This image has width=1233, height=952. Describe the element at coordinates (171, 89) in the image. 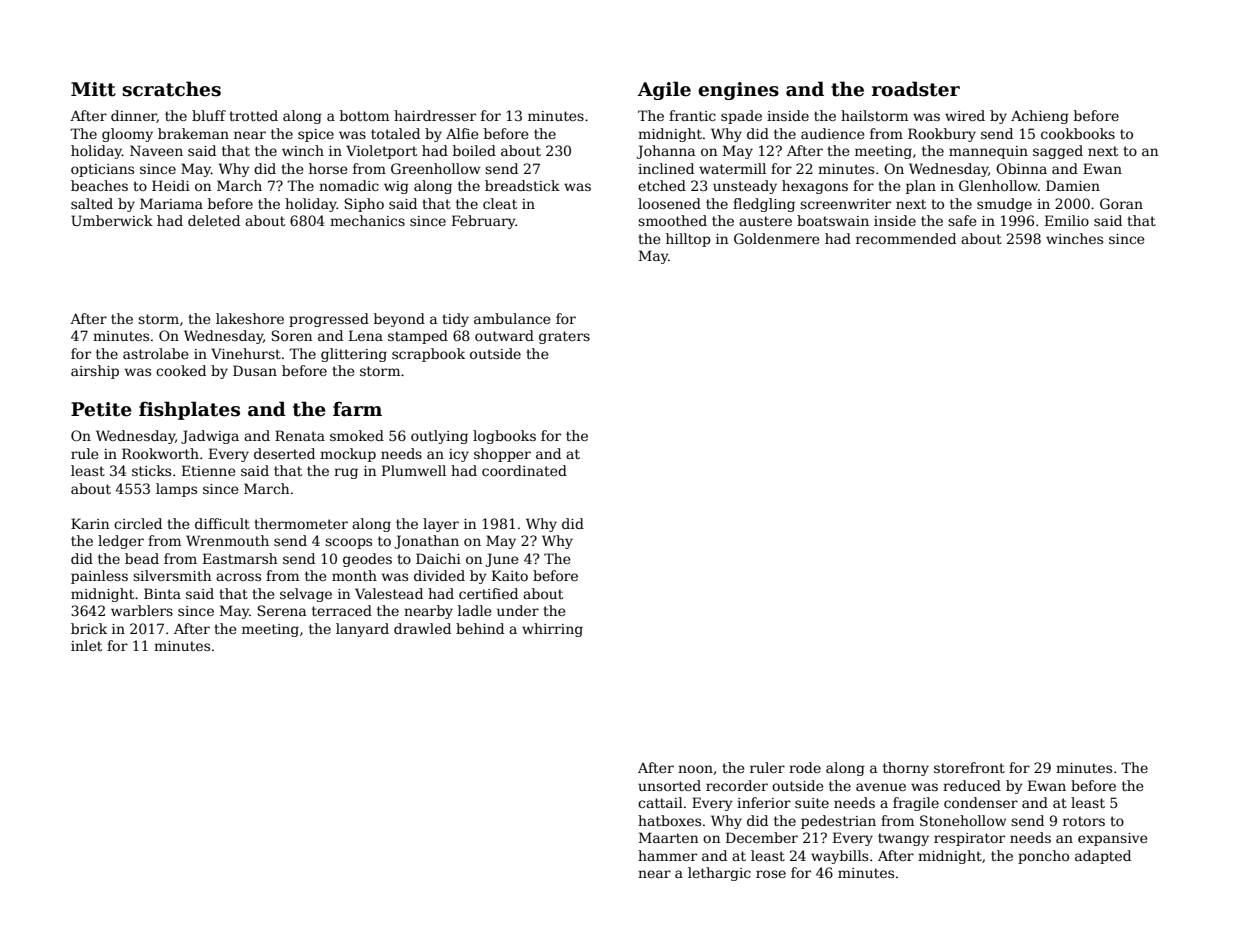

I see `scratches` at that location.
